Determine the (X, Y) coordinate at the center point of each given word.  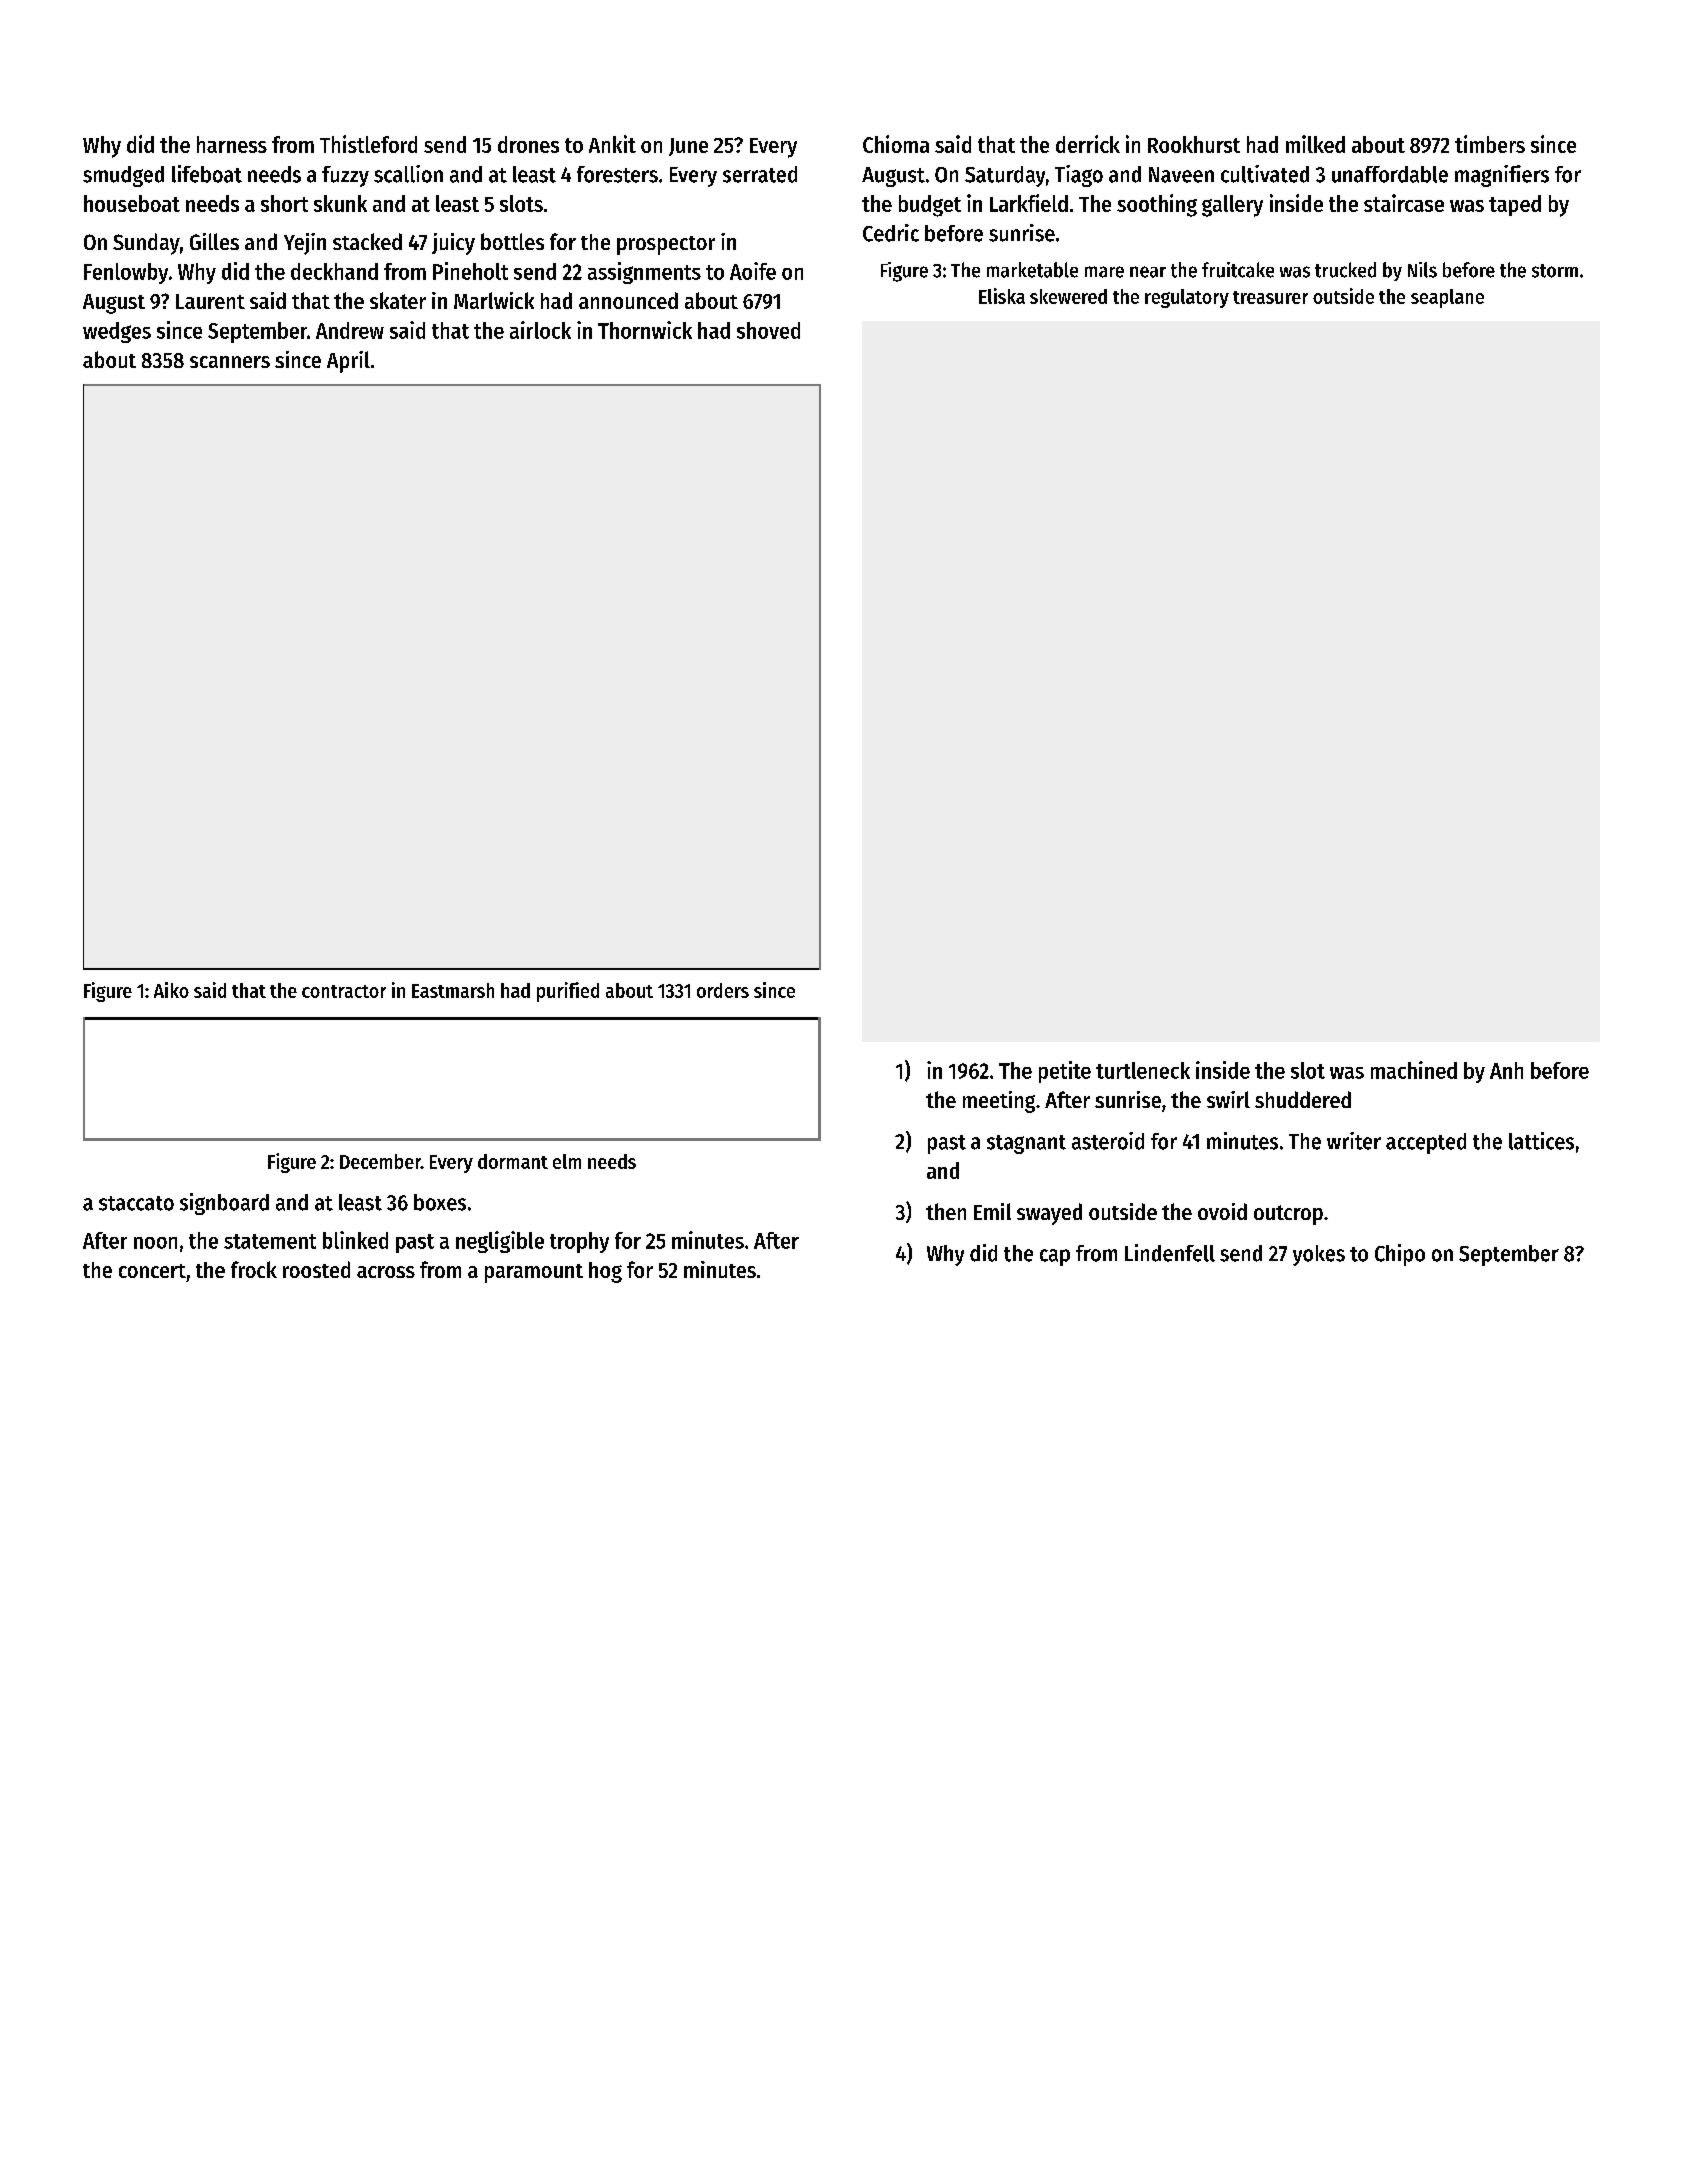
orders (723, 990)
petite (1065, 1072)
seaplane (1447, 298)
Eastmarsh (453, 990)
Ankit (612, 144)
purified (568, 992)
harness (232, 144)
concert (152, 1271)
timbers (1490, 144)
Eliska (1002, 296)
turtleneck (1143, 1070)
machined (1414, 1070)
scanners (230, 362)
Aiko (171, 990)
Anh (1506, 1070)
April (348, 362)
